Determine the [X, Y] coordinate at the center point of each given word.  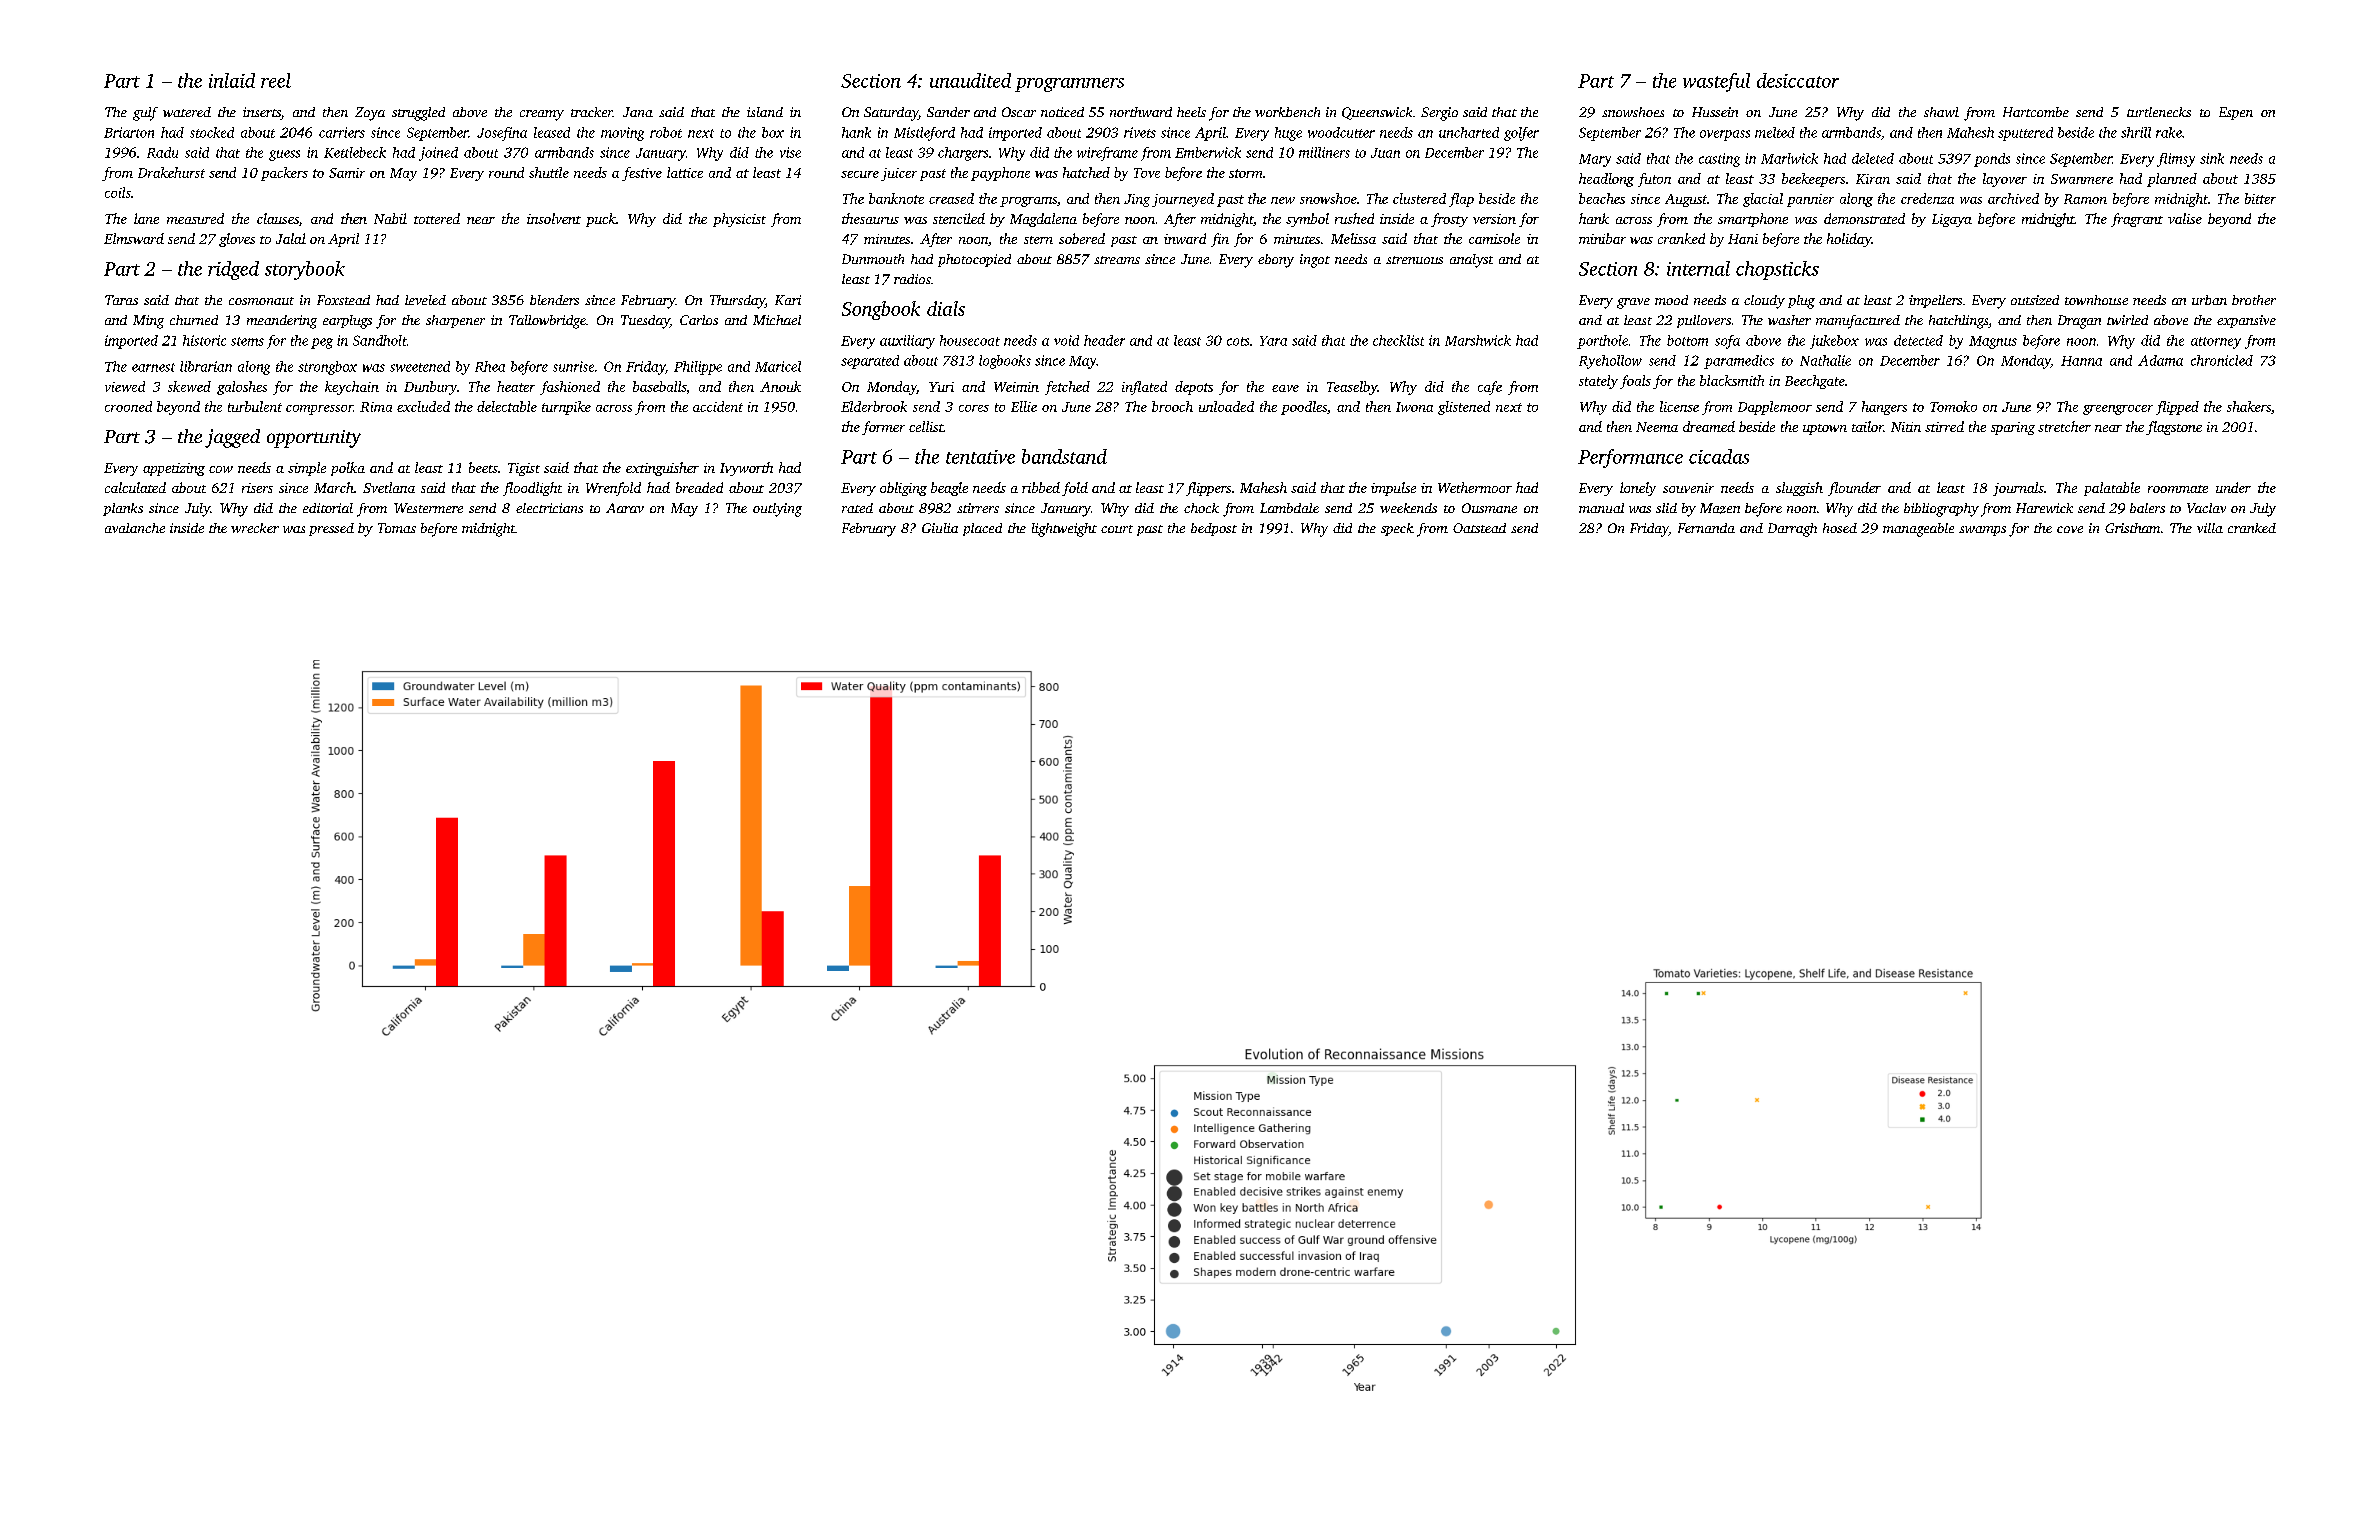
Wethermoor [1475, 487]
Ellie [1024, 406]
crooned [128, 406]
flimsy [2176, 160]
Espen [2236, 113]
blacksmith [1732, 380]
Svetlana [389, 487]
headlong [1606, 180]
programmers [1069, 85]
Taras [121, 300]
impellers [1935, 301]
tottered [437, 218]
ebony [1276, 261]
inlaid [232, 80]
